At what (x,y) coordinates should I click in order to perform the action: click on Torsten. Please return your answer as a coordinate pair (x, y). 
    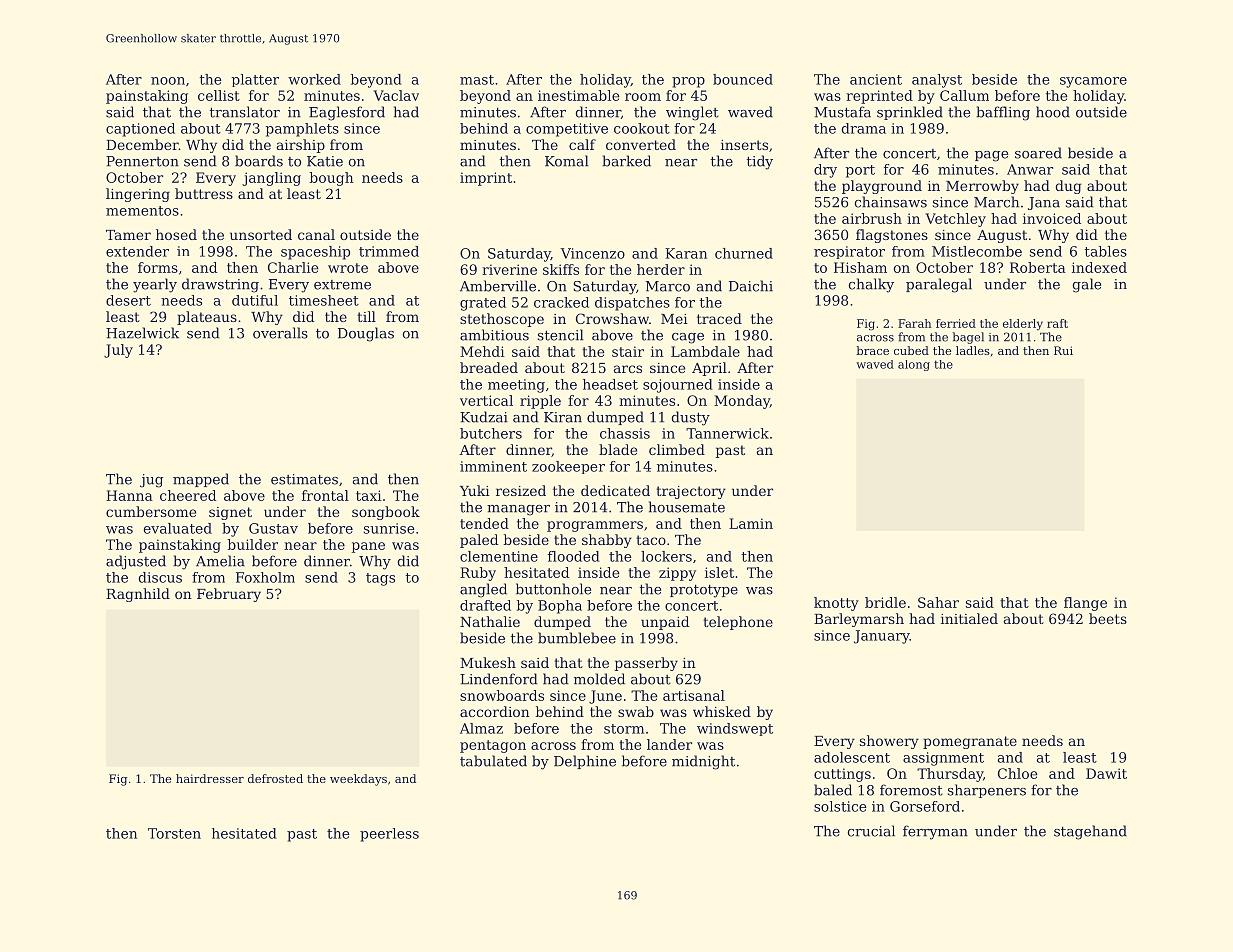
    Looking at the image, I should click on (174, 833).
